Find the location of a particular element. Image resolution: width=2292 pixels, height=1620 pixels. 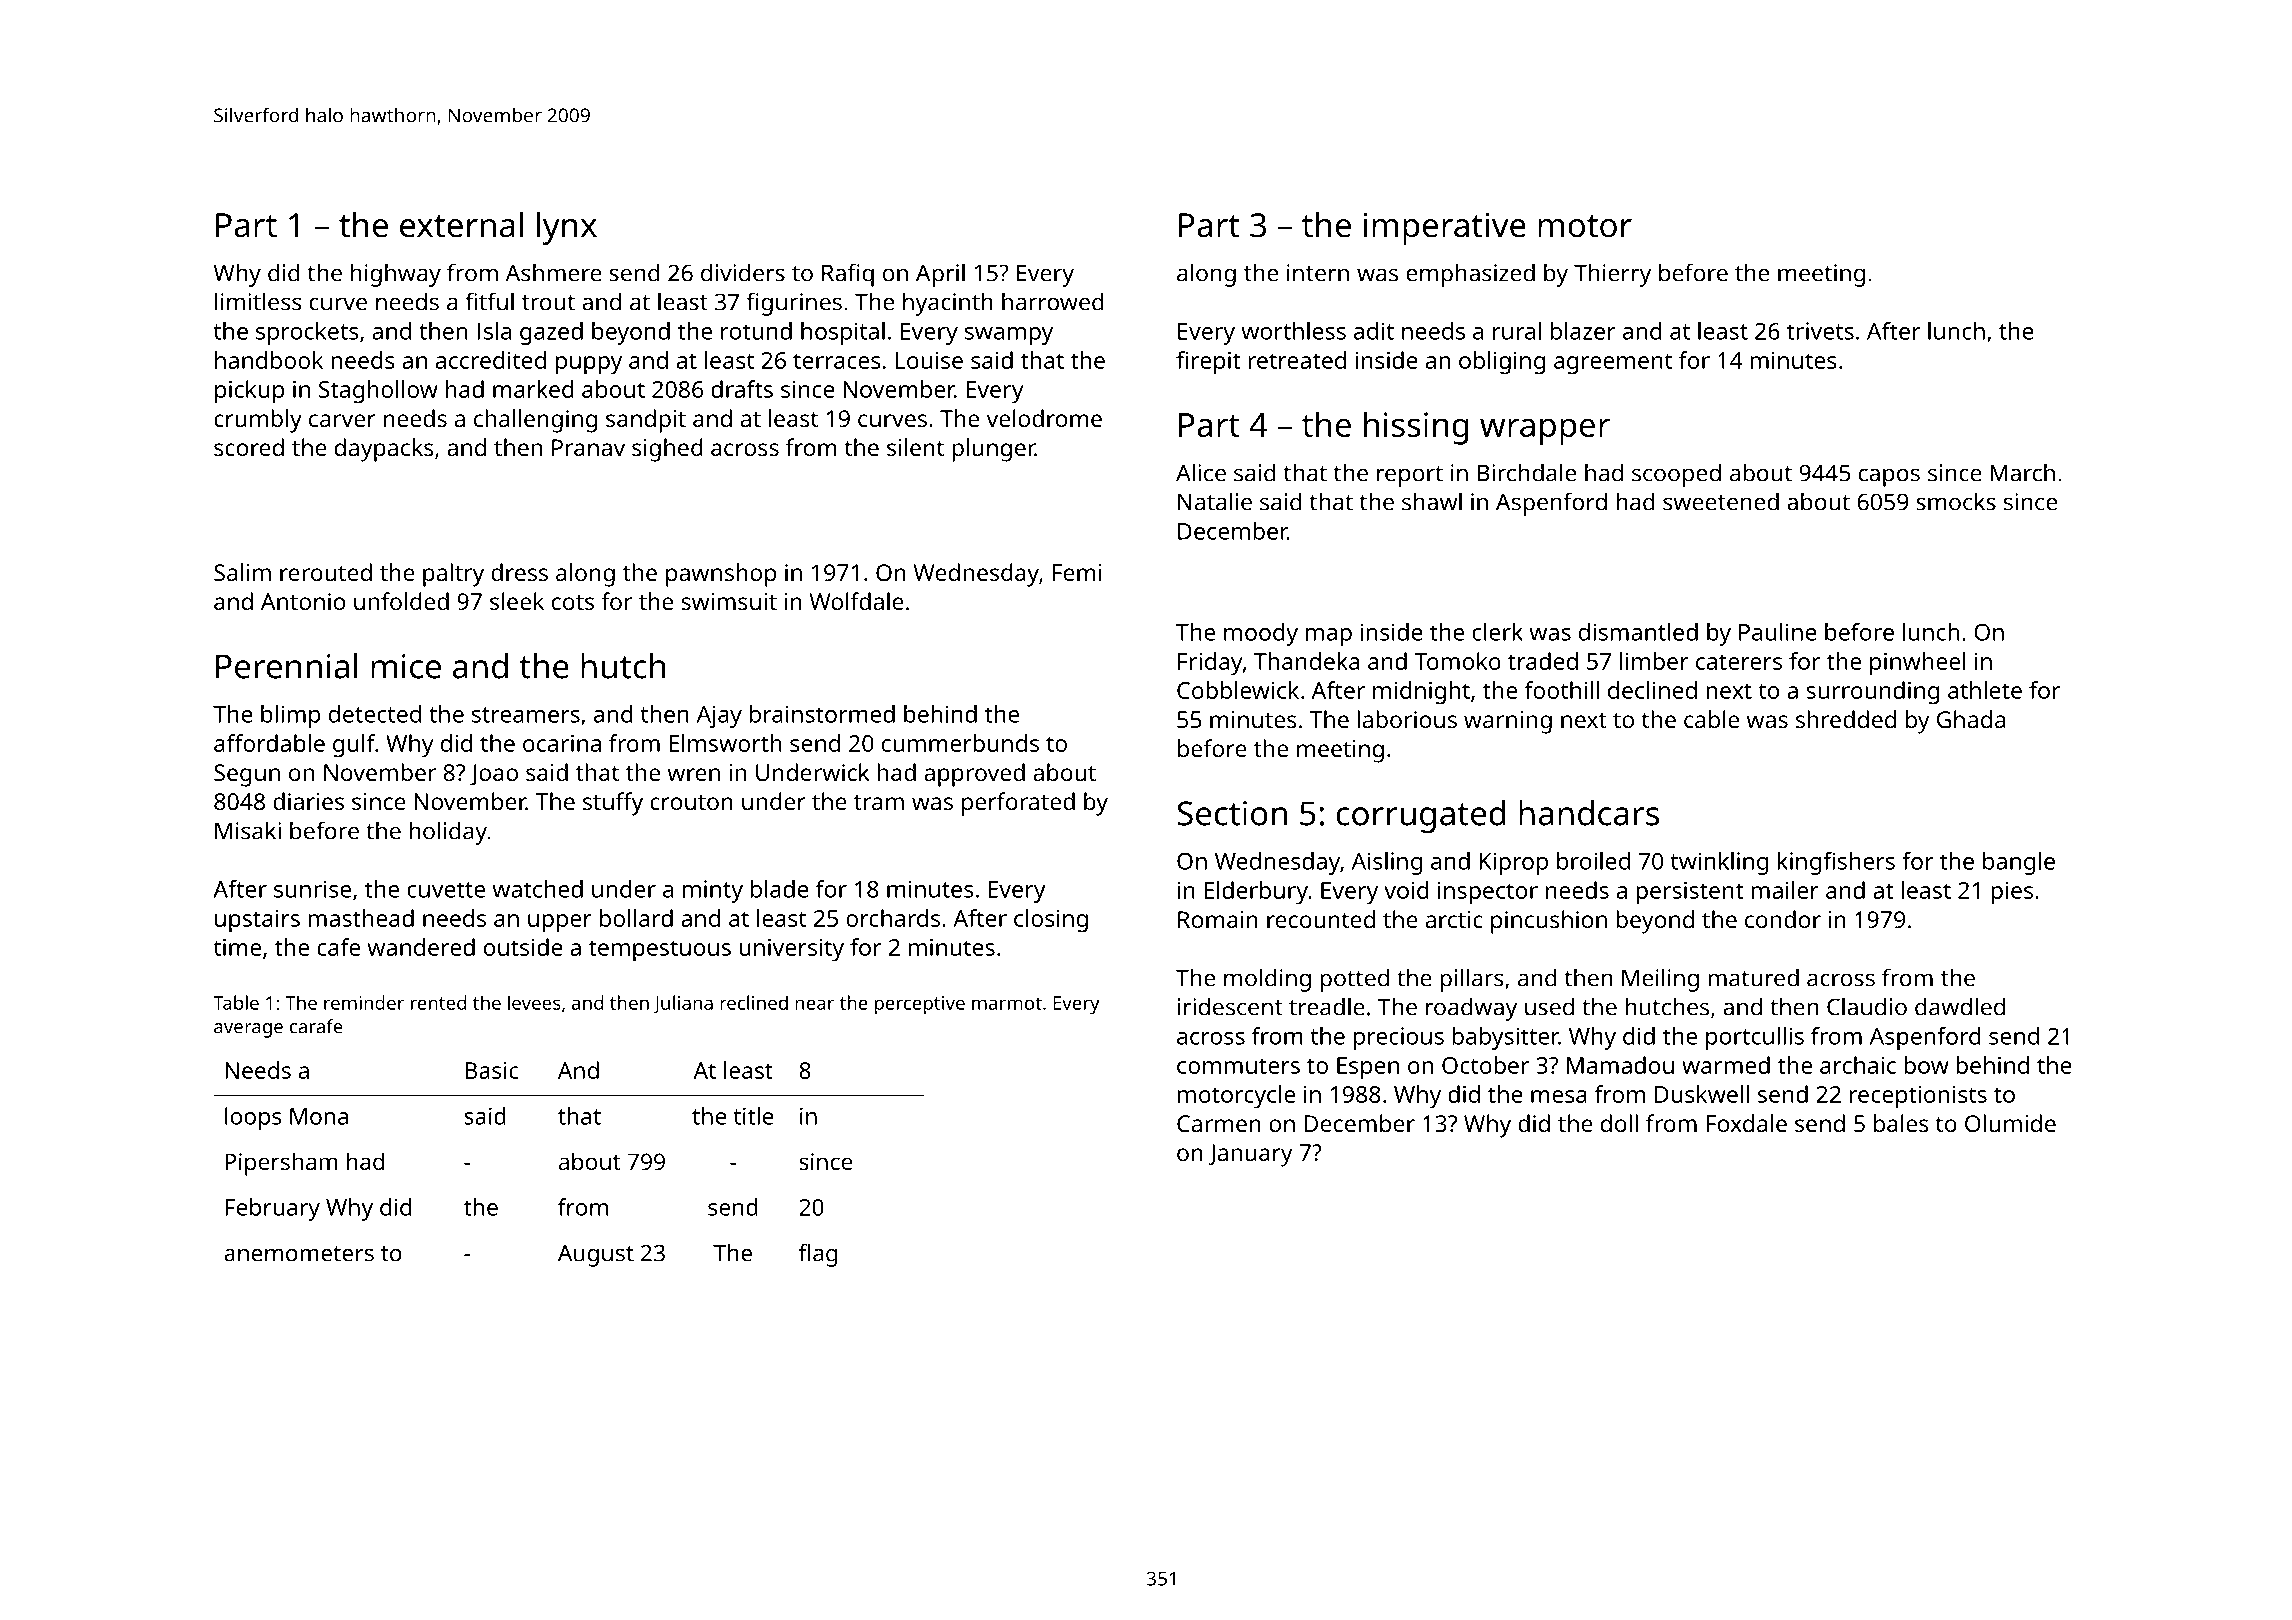

capos is located at coordinates (1889, 477).
